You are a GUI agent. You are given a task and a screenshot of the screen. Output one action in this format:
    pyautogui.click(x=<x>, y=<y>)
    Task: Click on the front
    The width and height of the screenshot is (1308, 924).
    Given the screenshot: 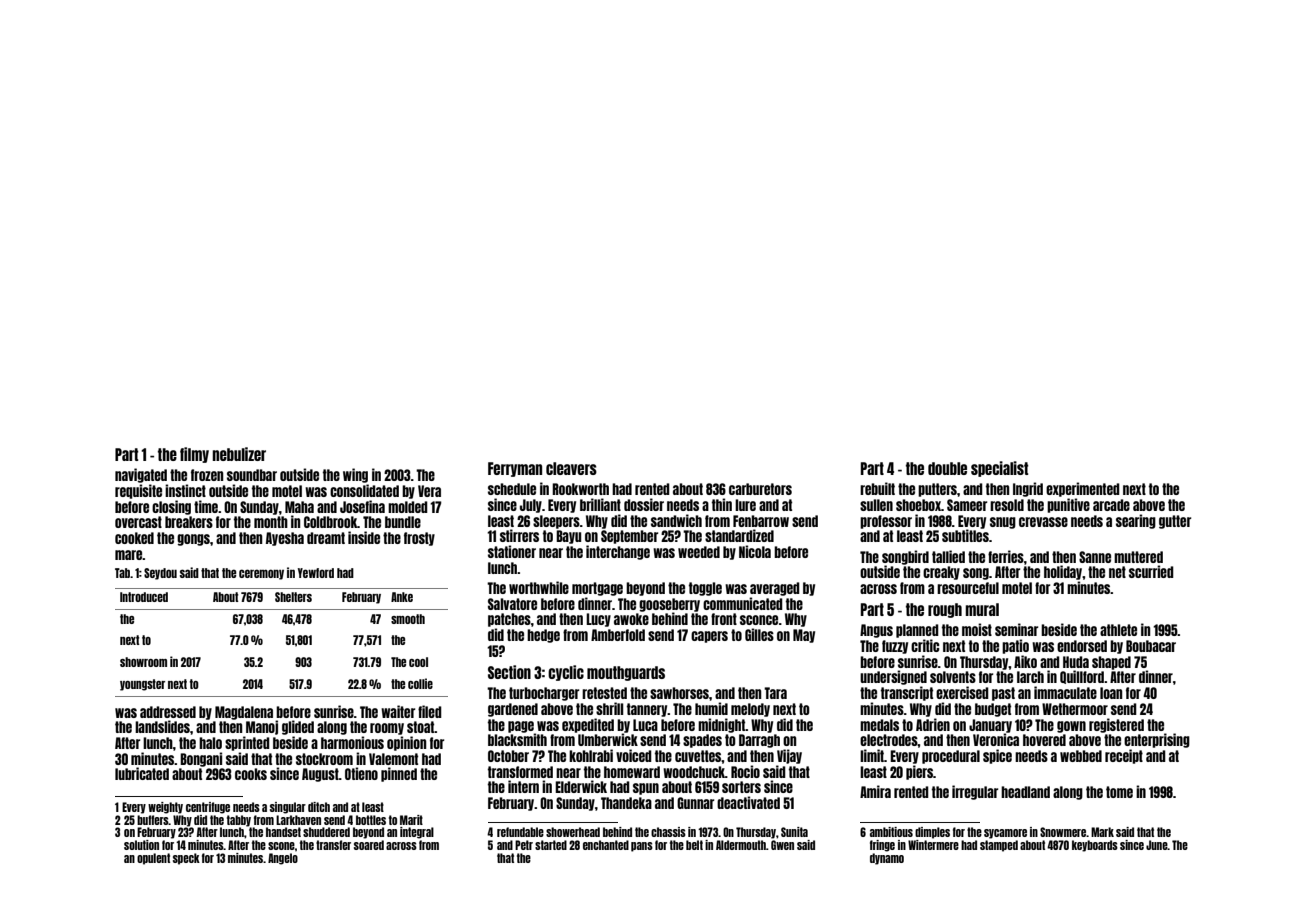 What is the action you would take?
    pyautogui.click(x=724, y=619)
